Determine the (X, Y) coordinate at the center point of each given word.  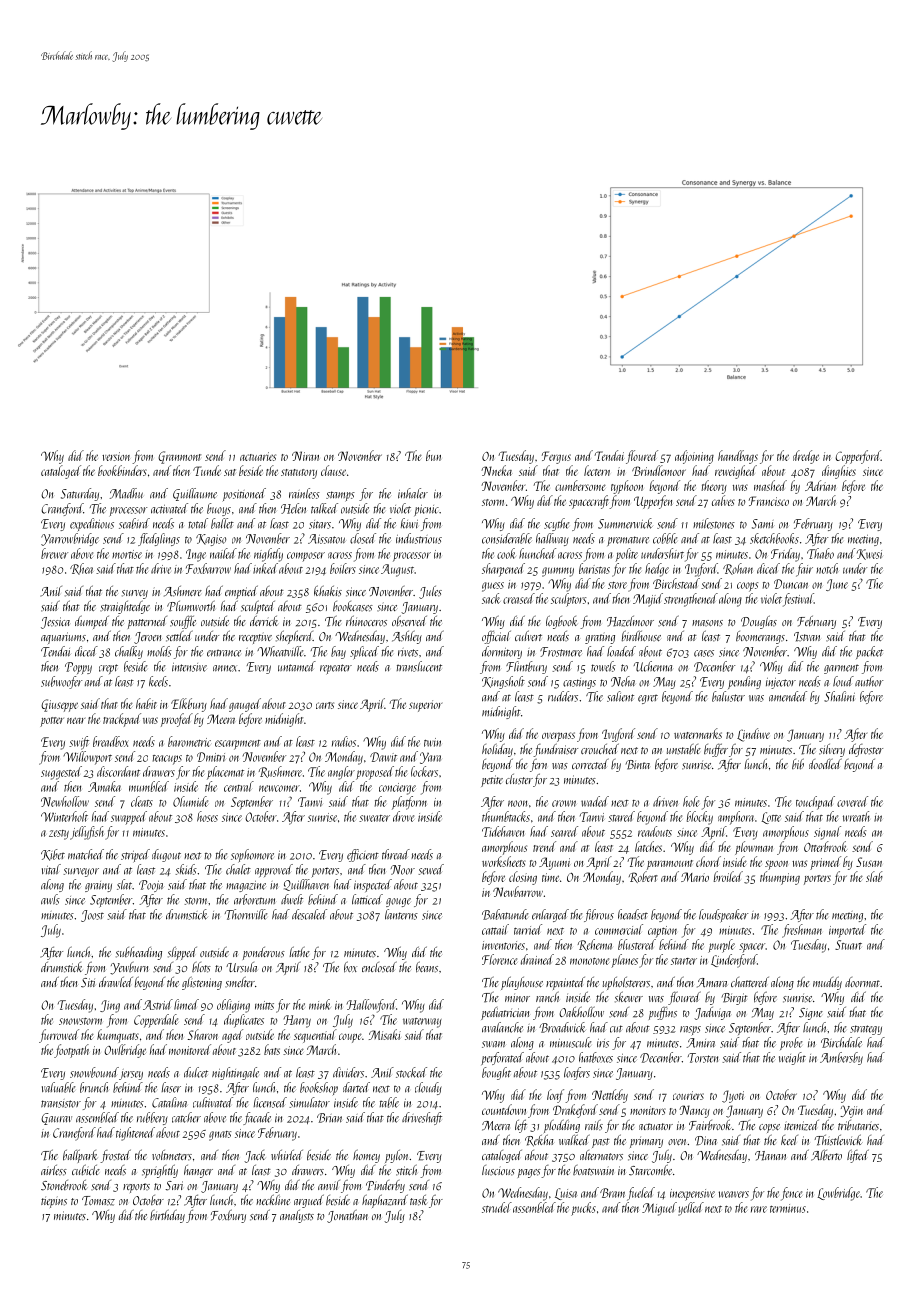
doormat (862, 982)
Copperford (858, 457)
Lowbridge (838, 1194)
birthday (167, 1216)
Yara (430, 758)
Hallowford (371, 1006)
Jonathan (347, 1216)
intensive (189, 667)
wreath (856, 816)
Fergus (556, 457)
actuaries (258, 456)
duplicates (244, 1021)
